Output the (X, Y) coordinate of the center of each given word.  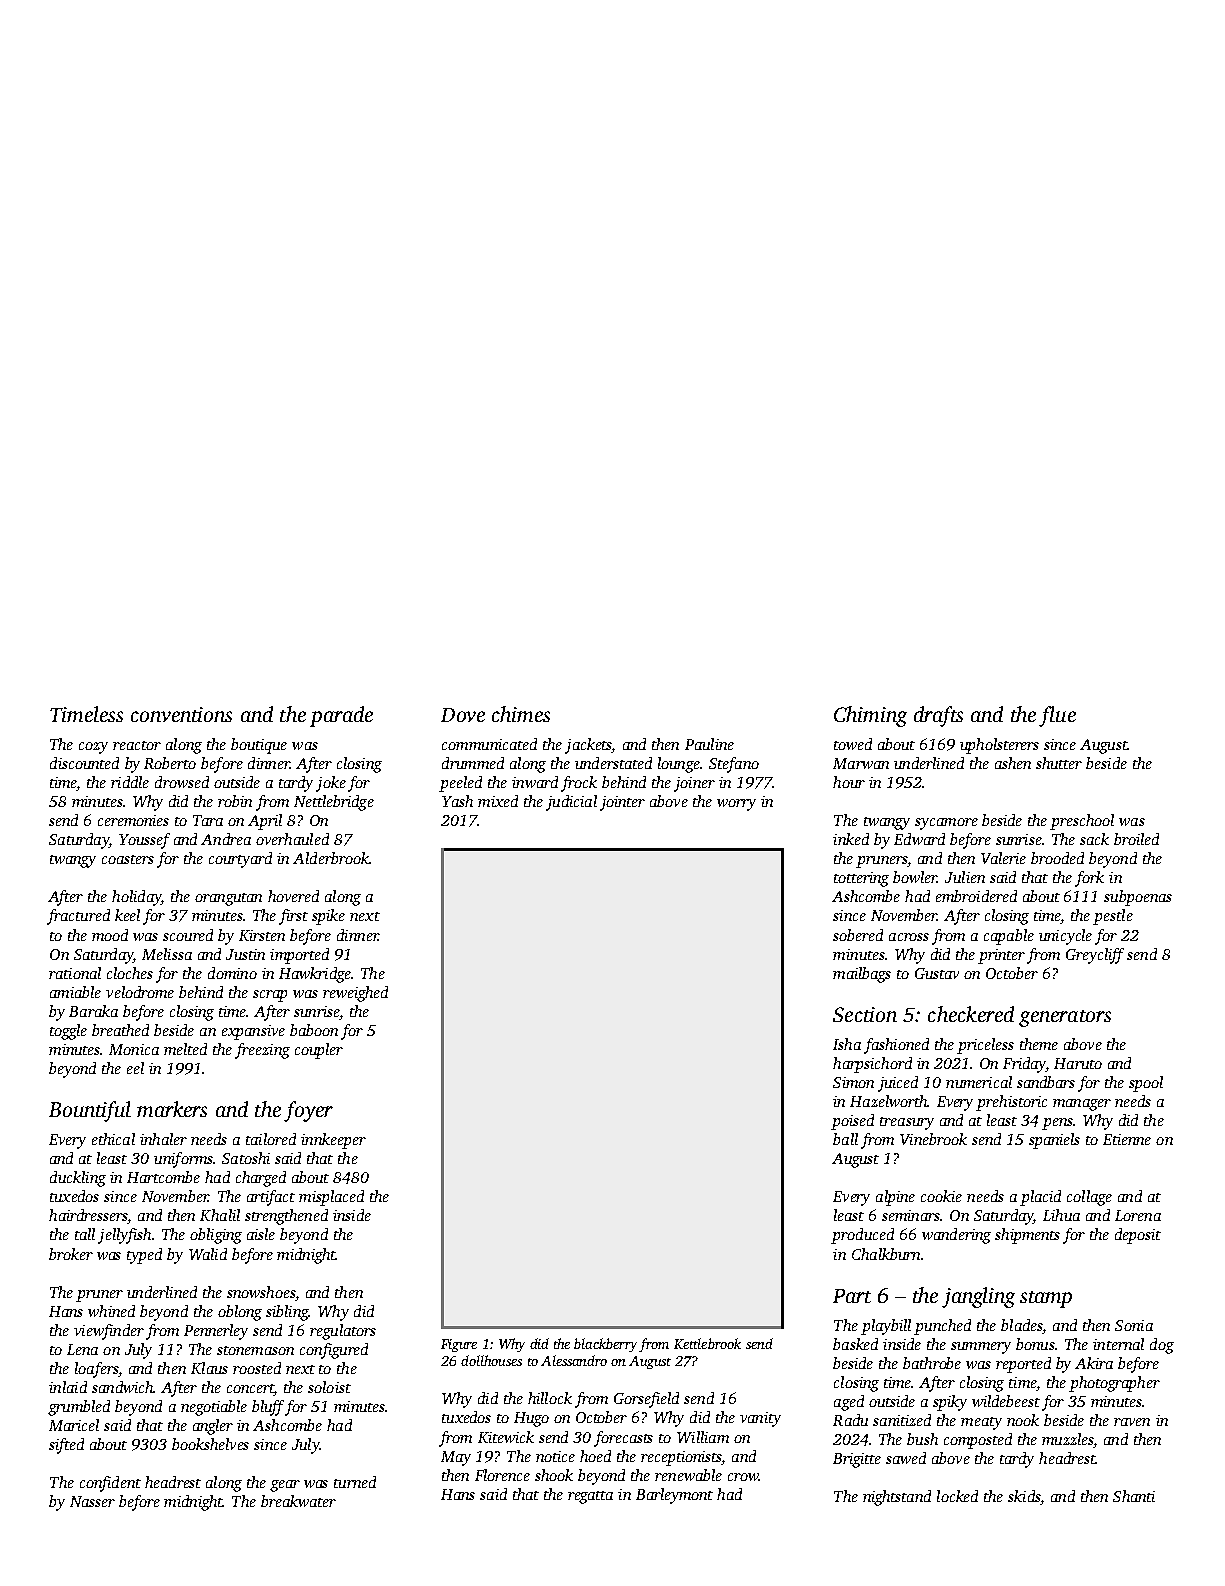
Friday (1024, 1065)
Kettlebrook (707, 1343)
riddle (130, 782)
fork (1089, 879)
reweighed (355, 994)
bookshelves (210, 1444)
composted (978, 1441)
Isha (847, 1044)
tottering (861, 879)
